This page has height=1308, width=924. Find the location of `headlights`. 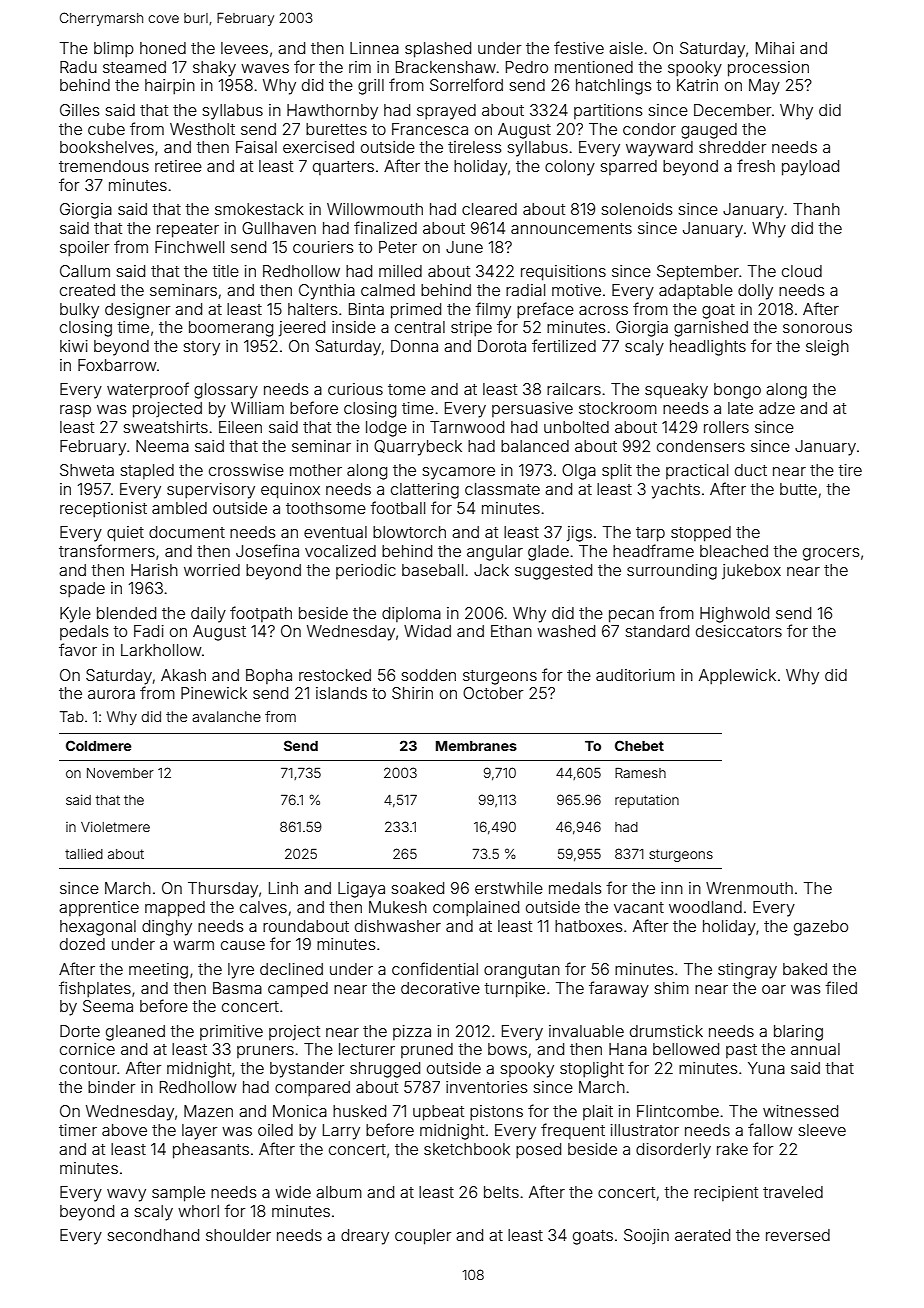

headlights is located at coordinates (708, 348).
